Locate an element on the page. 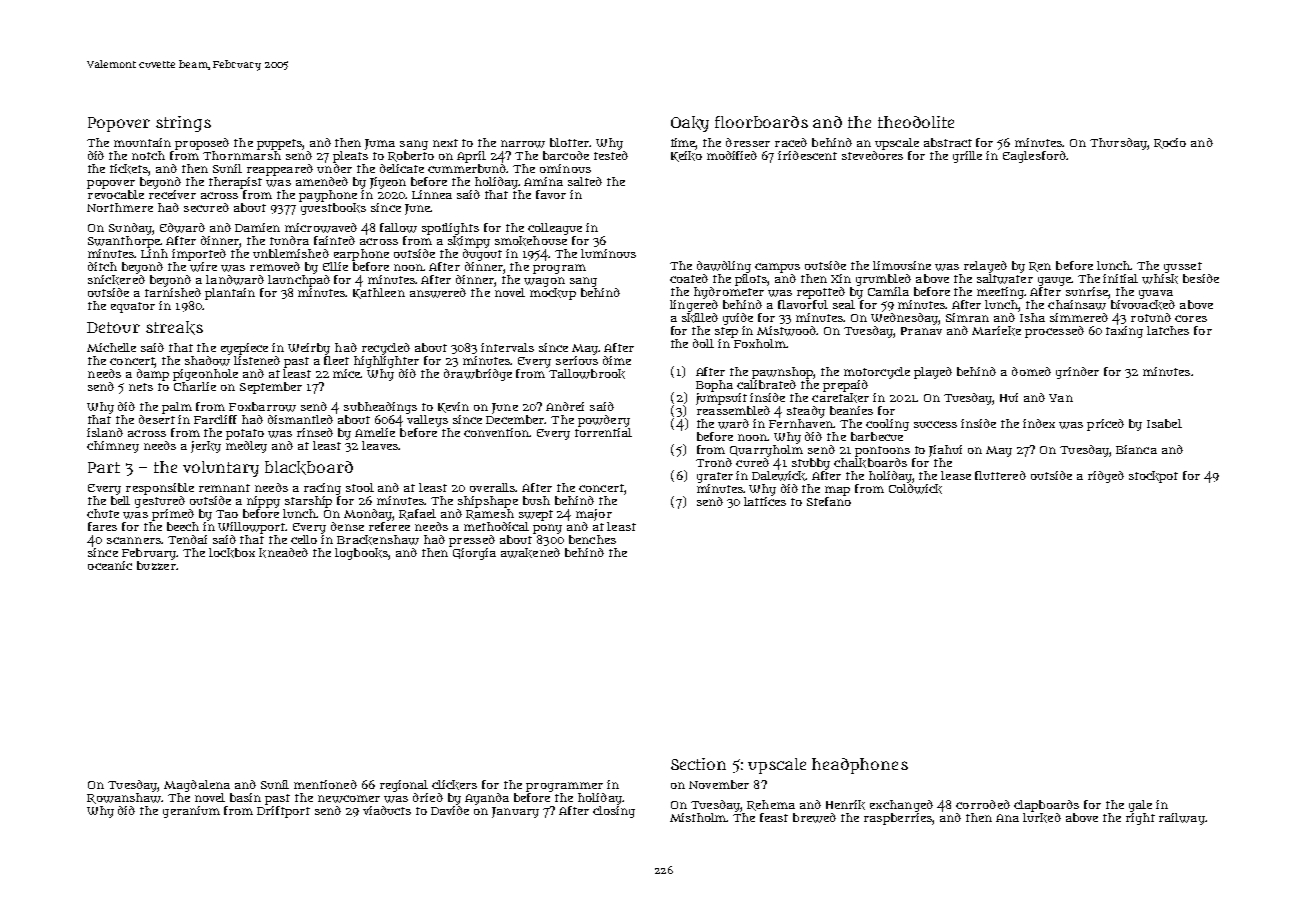 This page has height=924, width=1308. stockpot is located at coordinates (1153, 477).
